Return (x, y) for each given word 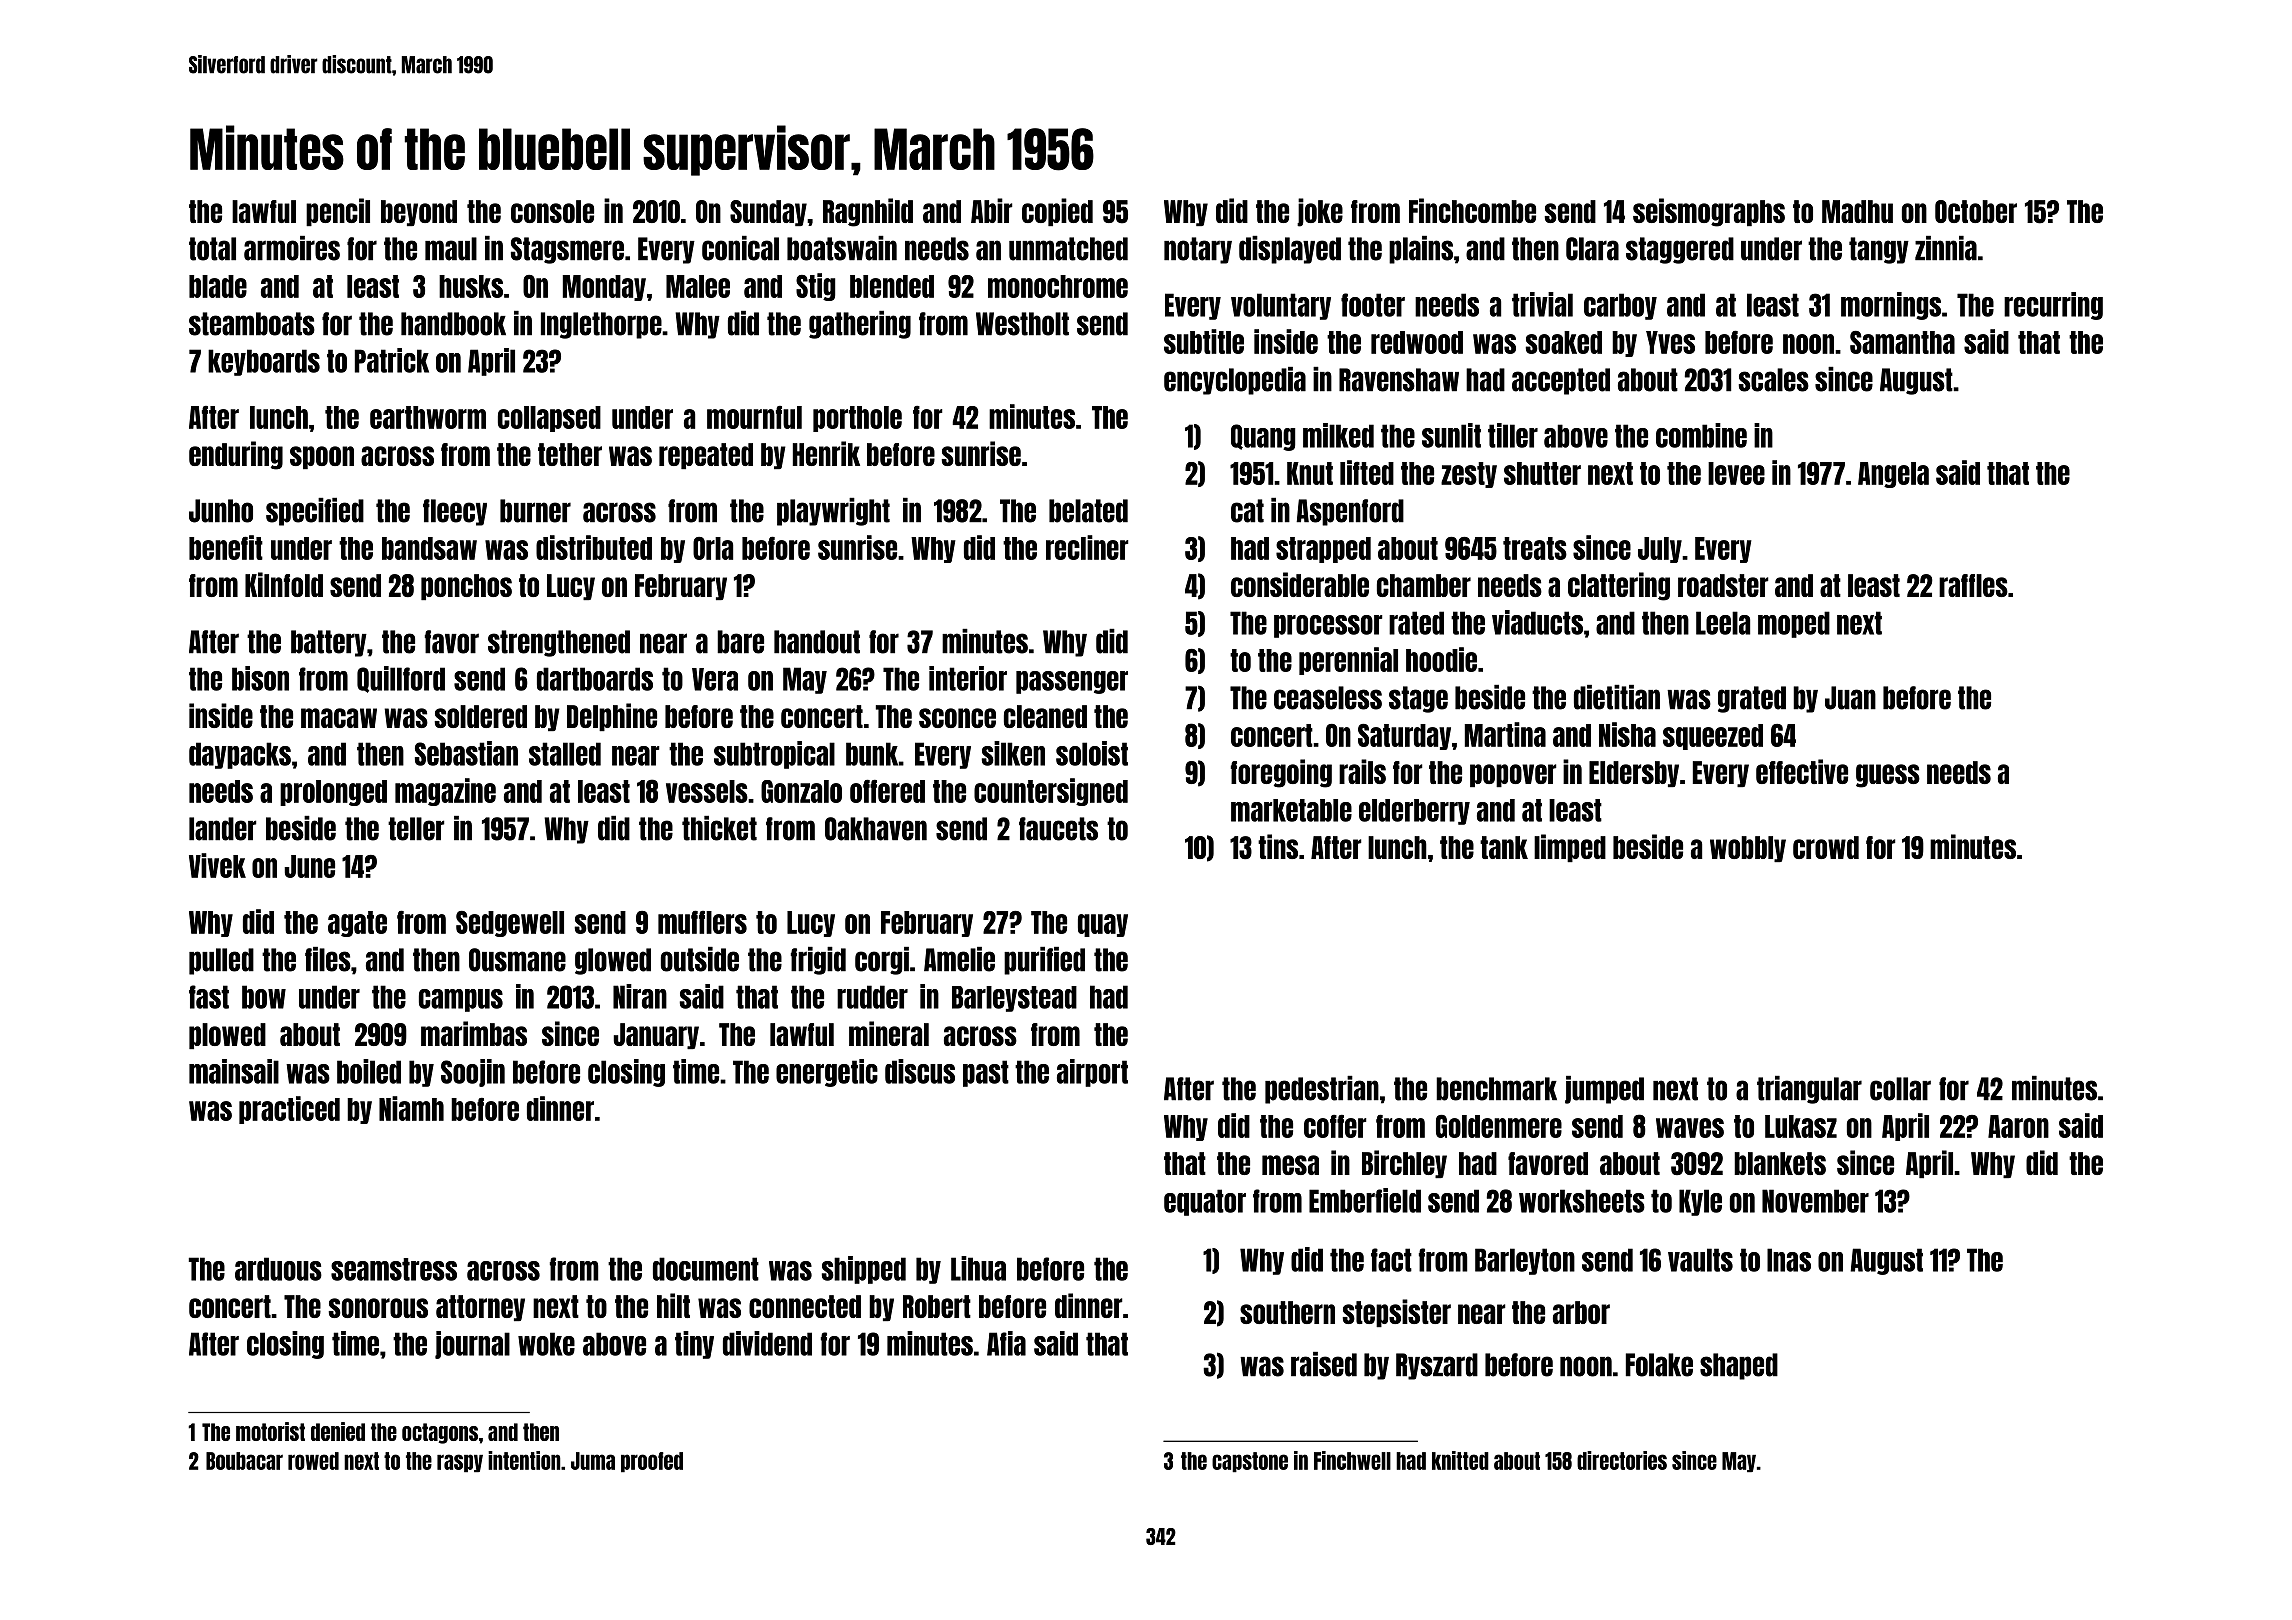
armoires (292, 248)
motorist (270, 1431)
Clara (1592, 249)
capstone (1250, 1462)
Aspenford (1350, 512)
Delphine (612, 717)
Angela (1893, 475)
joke (1320, 212)
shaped (1739, 1366)
